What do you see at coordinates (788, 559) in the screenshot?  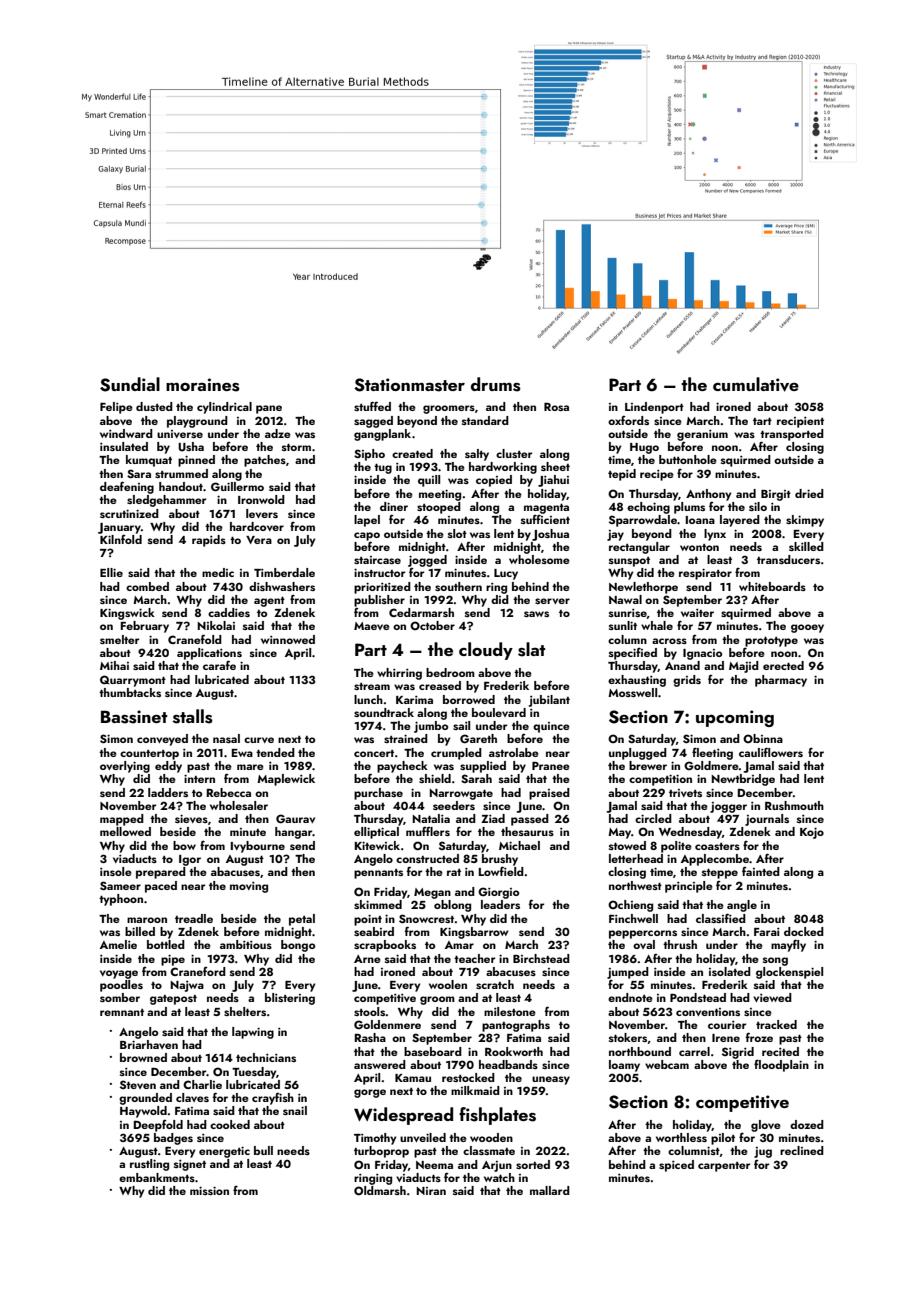 I see `transducers` at bounding box center [788, 559].
